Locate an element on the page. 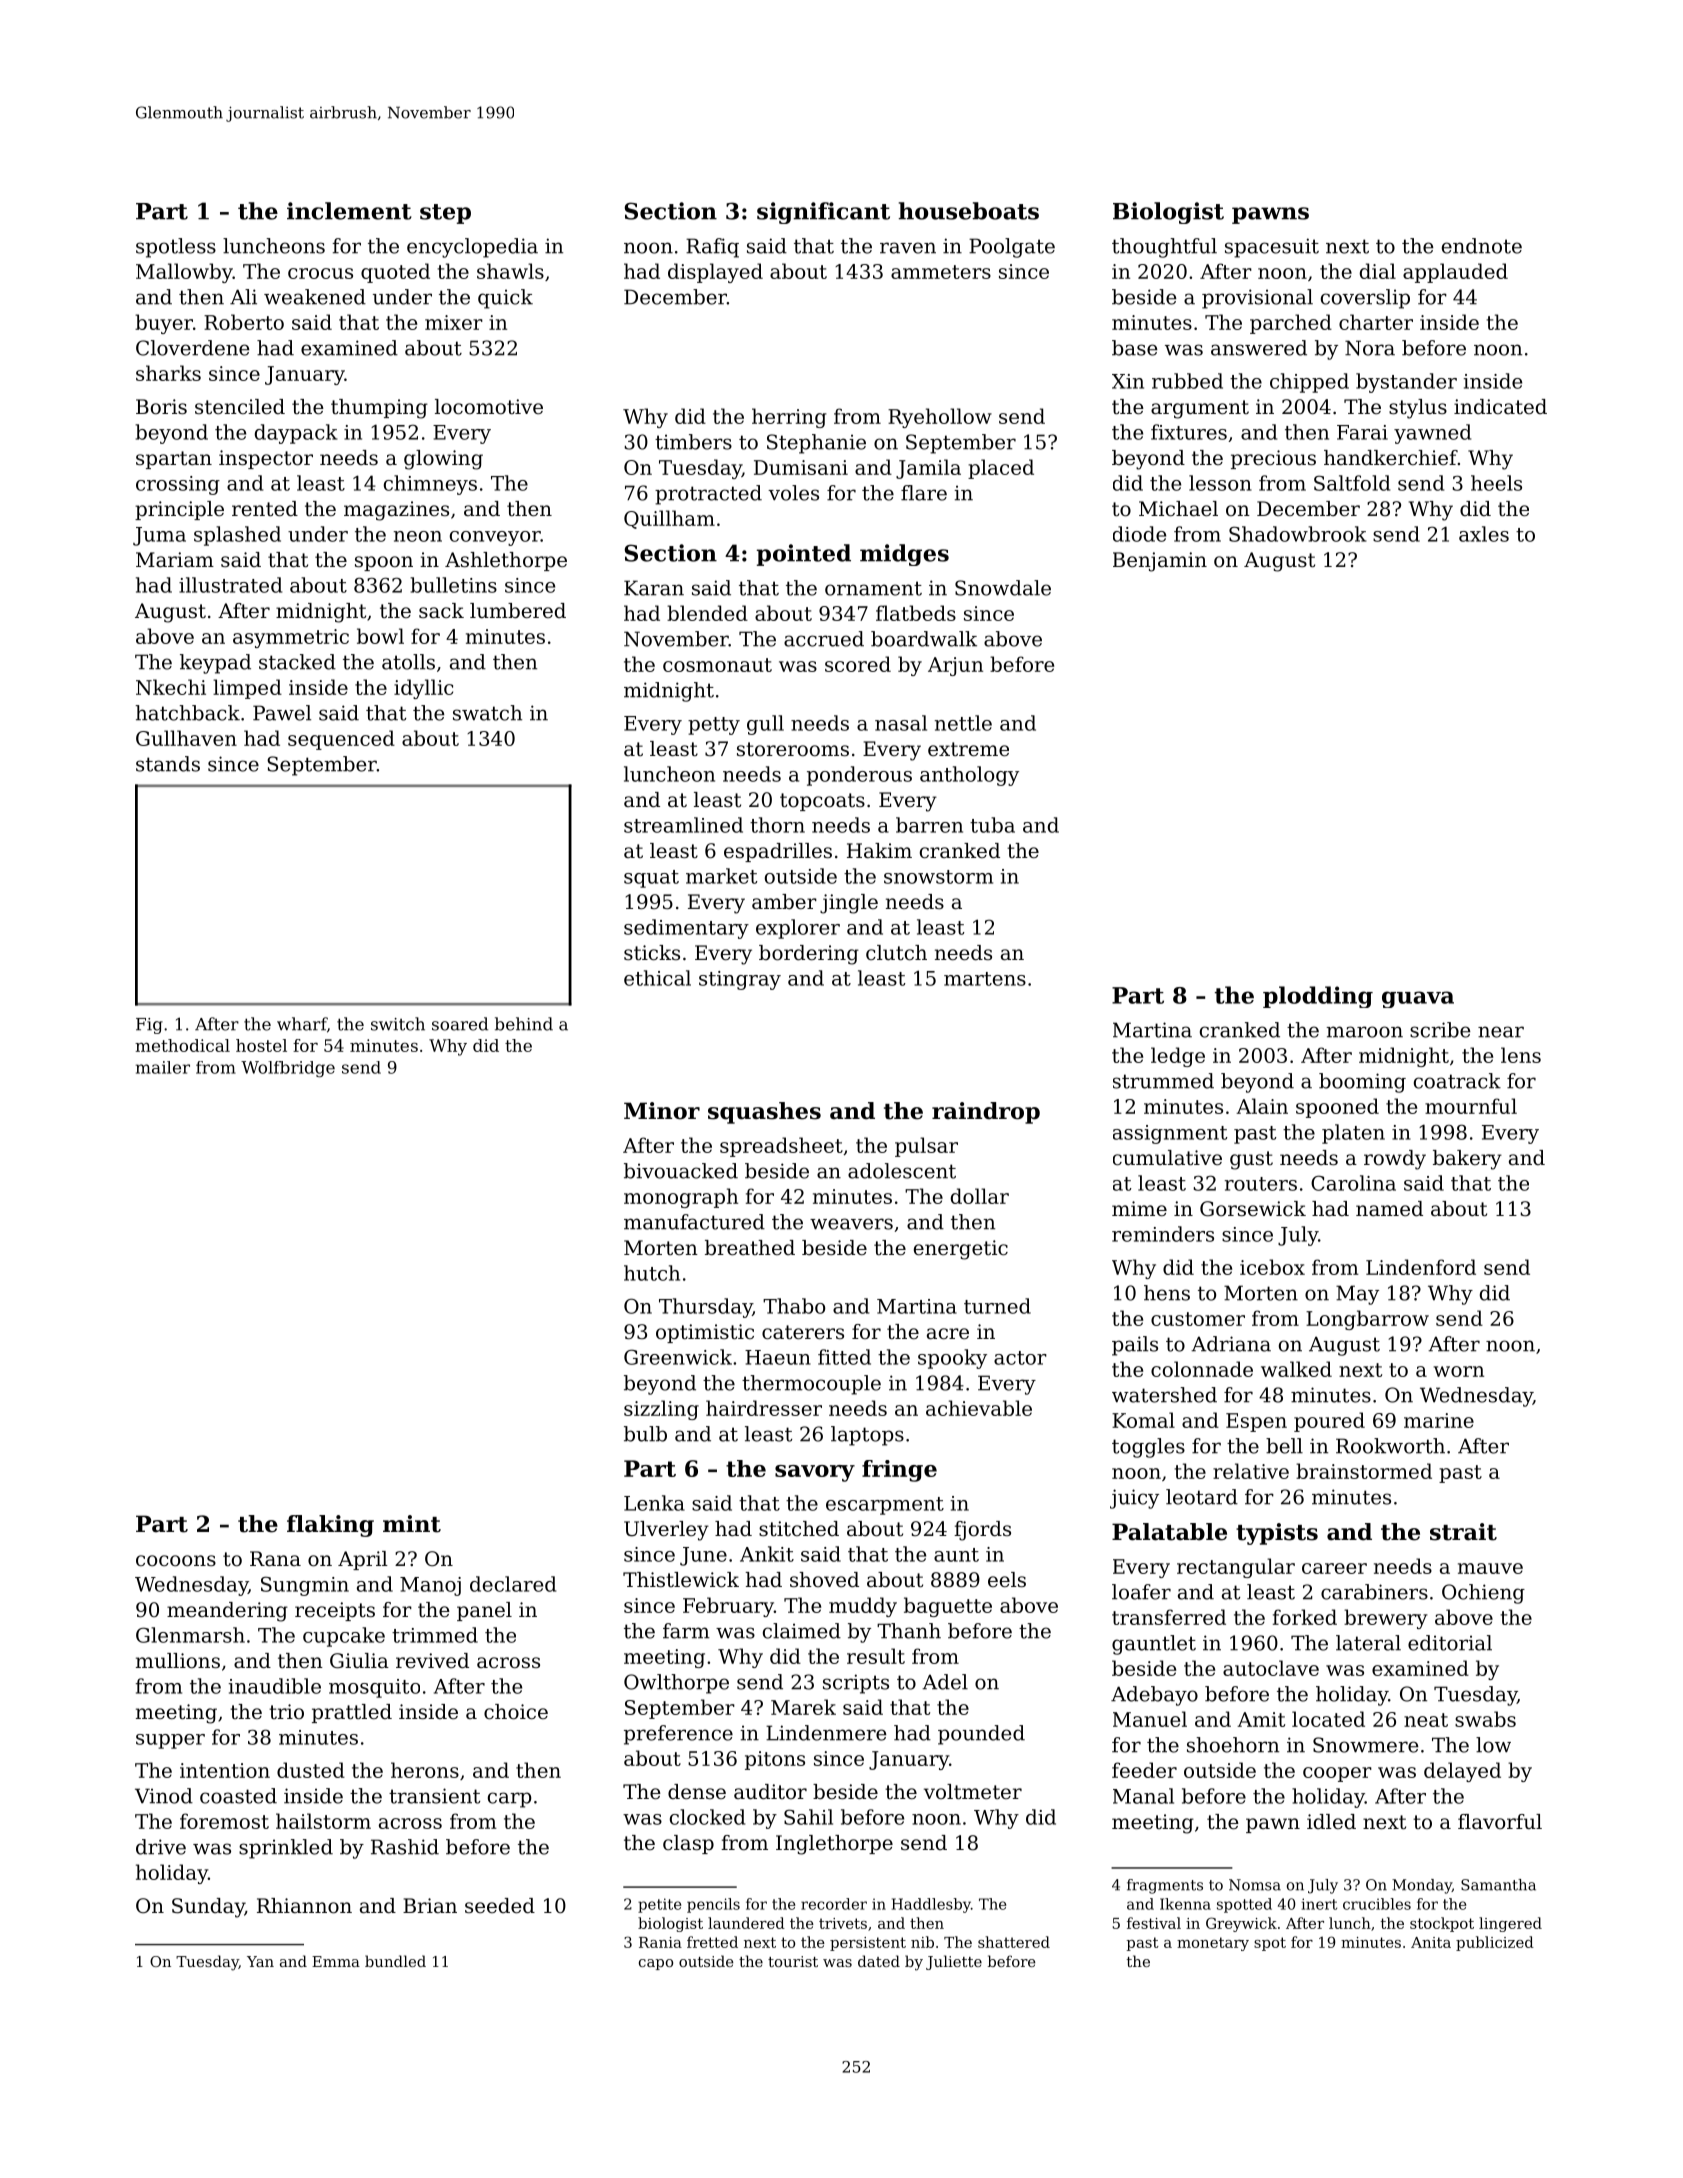 This page has width=1683, height=2178. worn is located at coordinates (1458, 1371).
